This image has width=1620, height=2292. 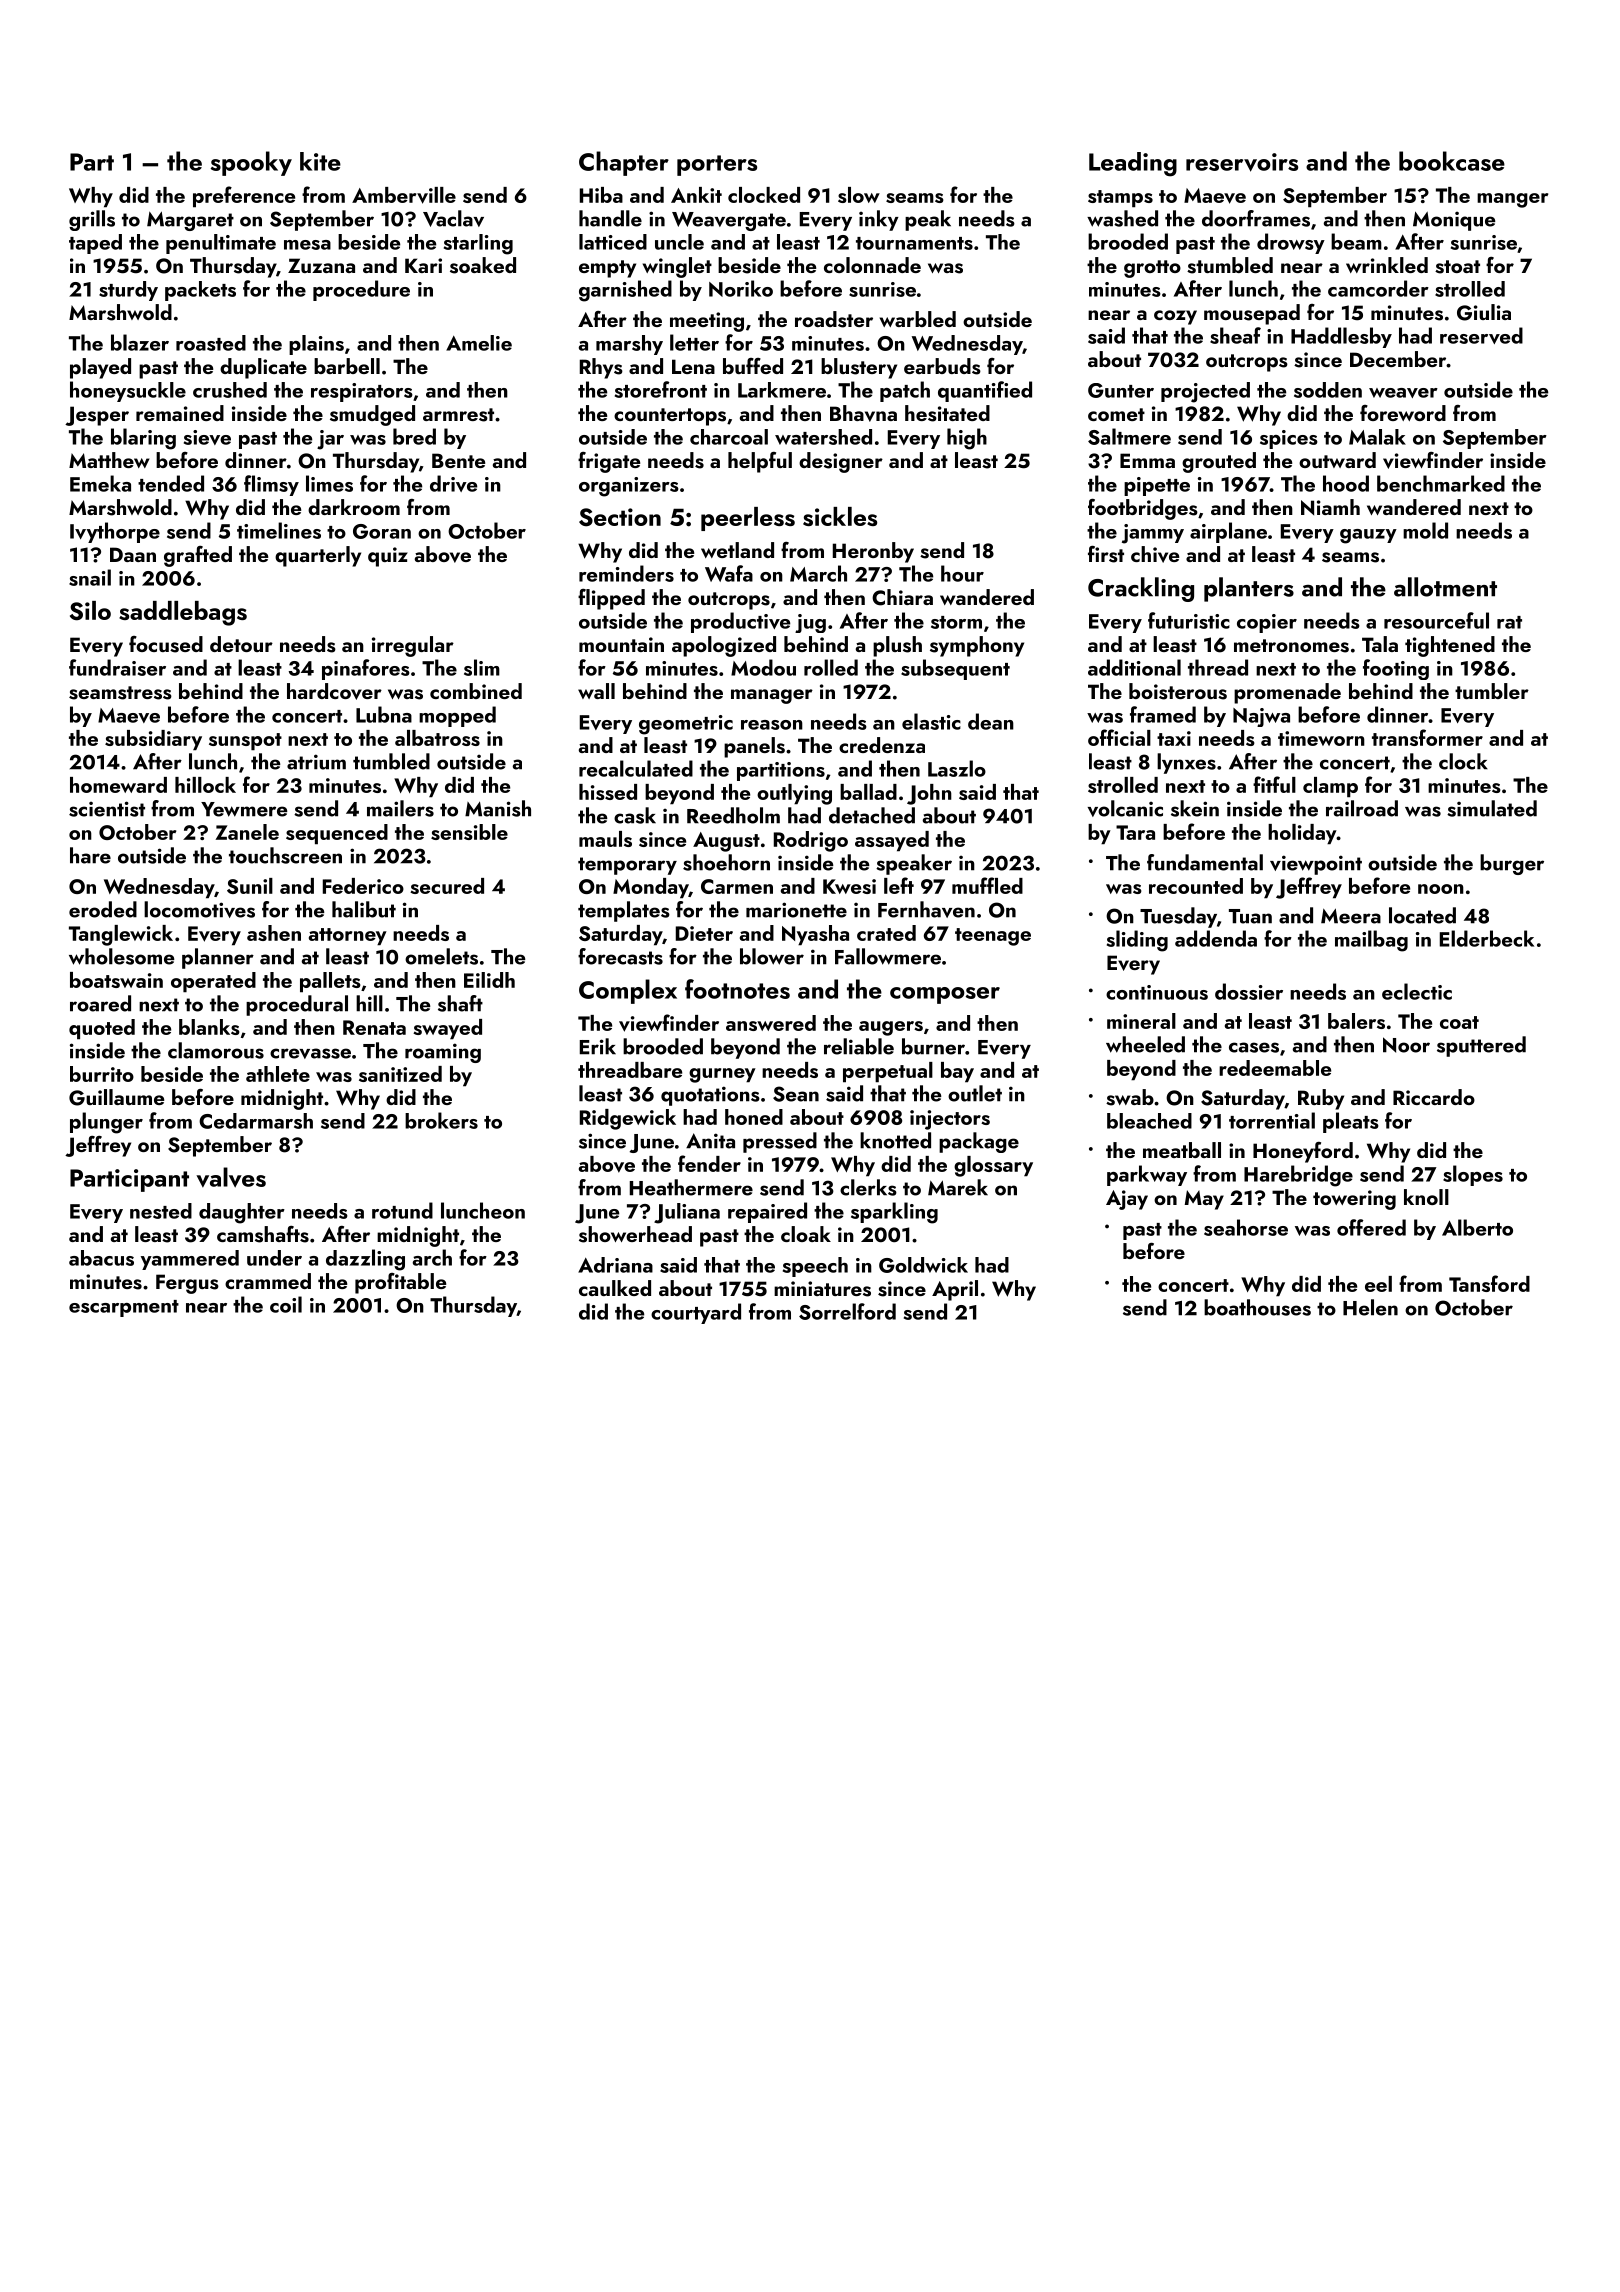 I want to click on miniatures, so click(x=822, y=1289).
